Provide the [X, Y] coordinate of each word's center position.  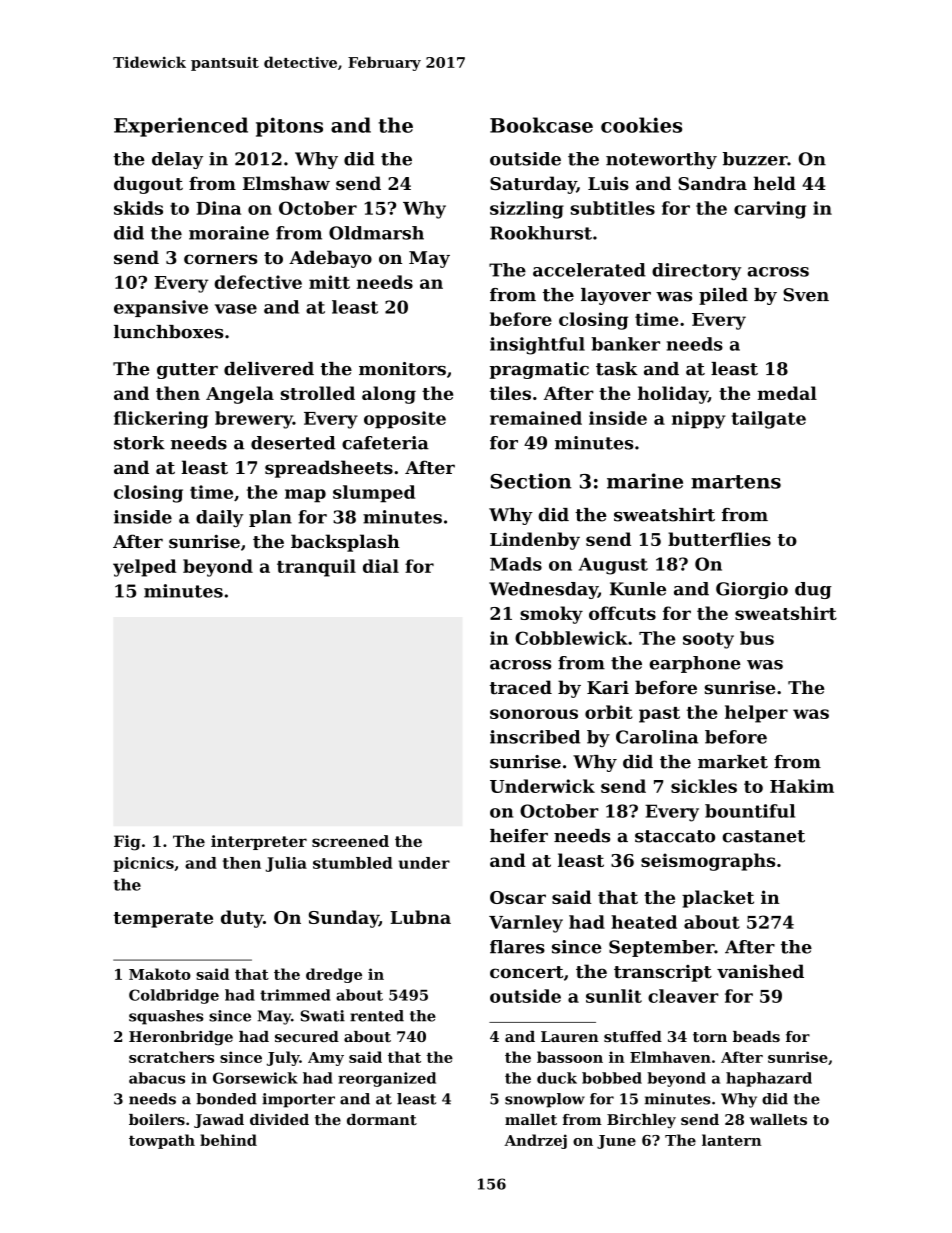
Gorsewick [255, 1078]
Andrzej [535, 1141]
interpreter [259, 842]
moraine [229, 233]
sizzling [527, 210]
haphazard [769, 1079]
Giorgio [752, 590]
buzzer [755, 159]
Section [530, 481]
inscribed [535, 737]
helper [756, 714]
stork [139, 443]
